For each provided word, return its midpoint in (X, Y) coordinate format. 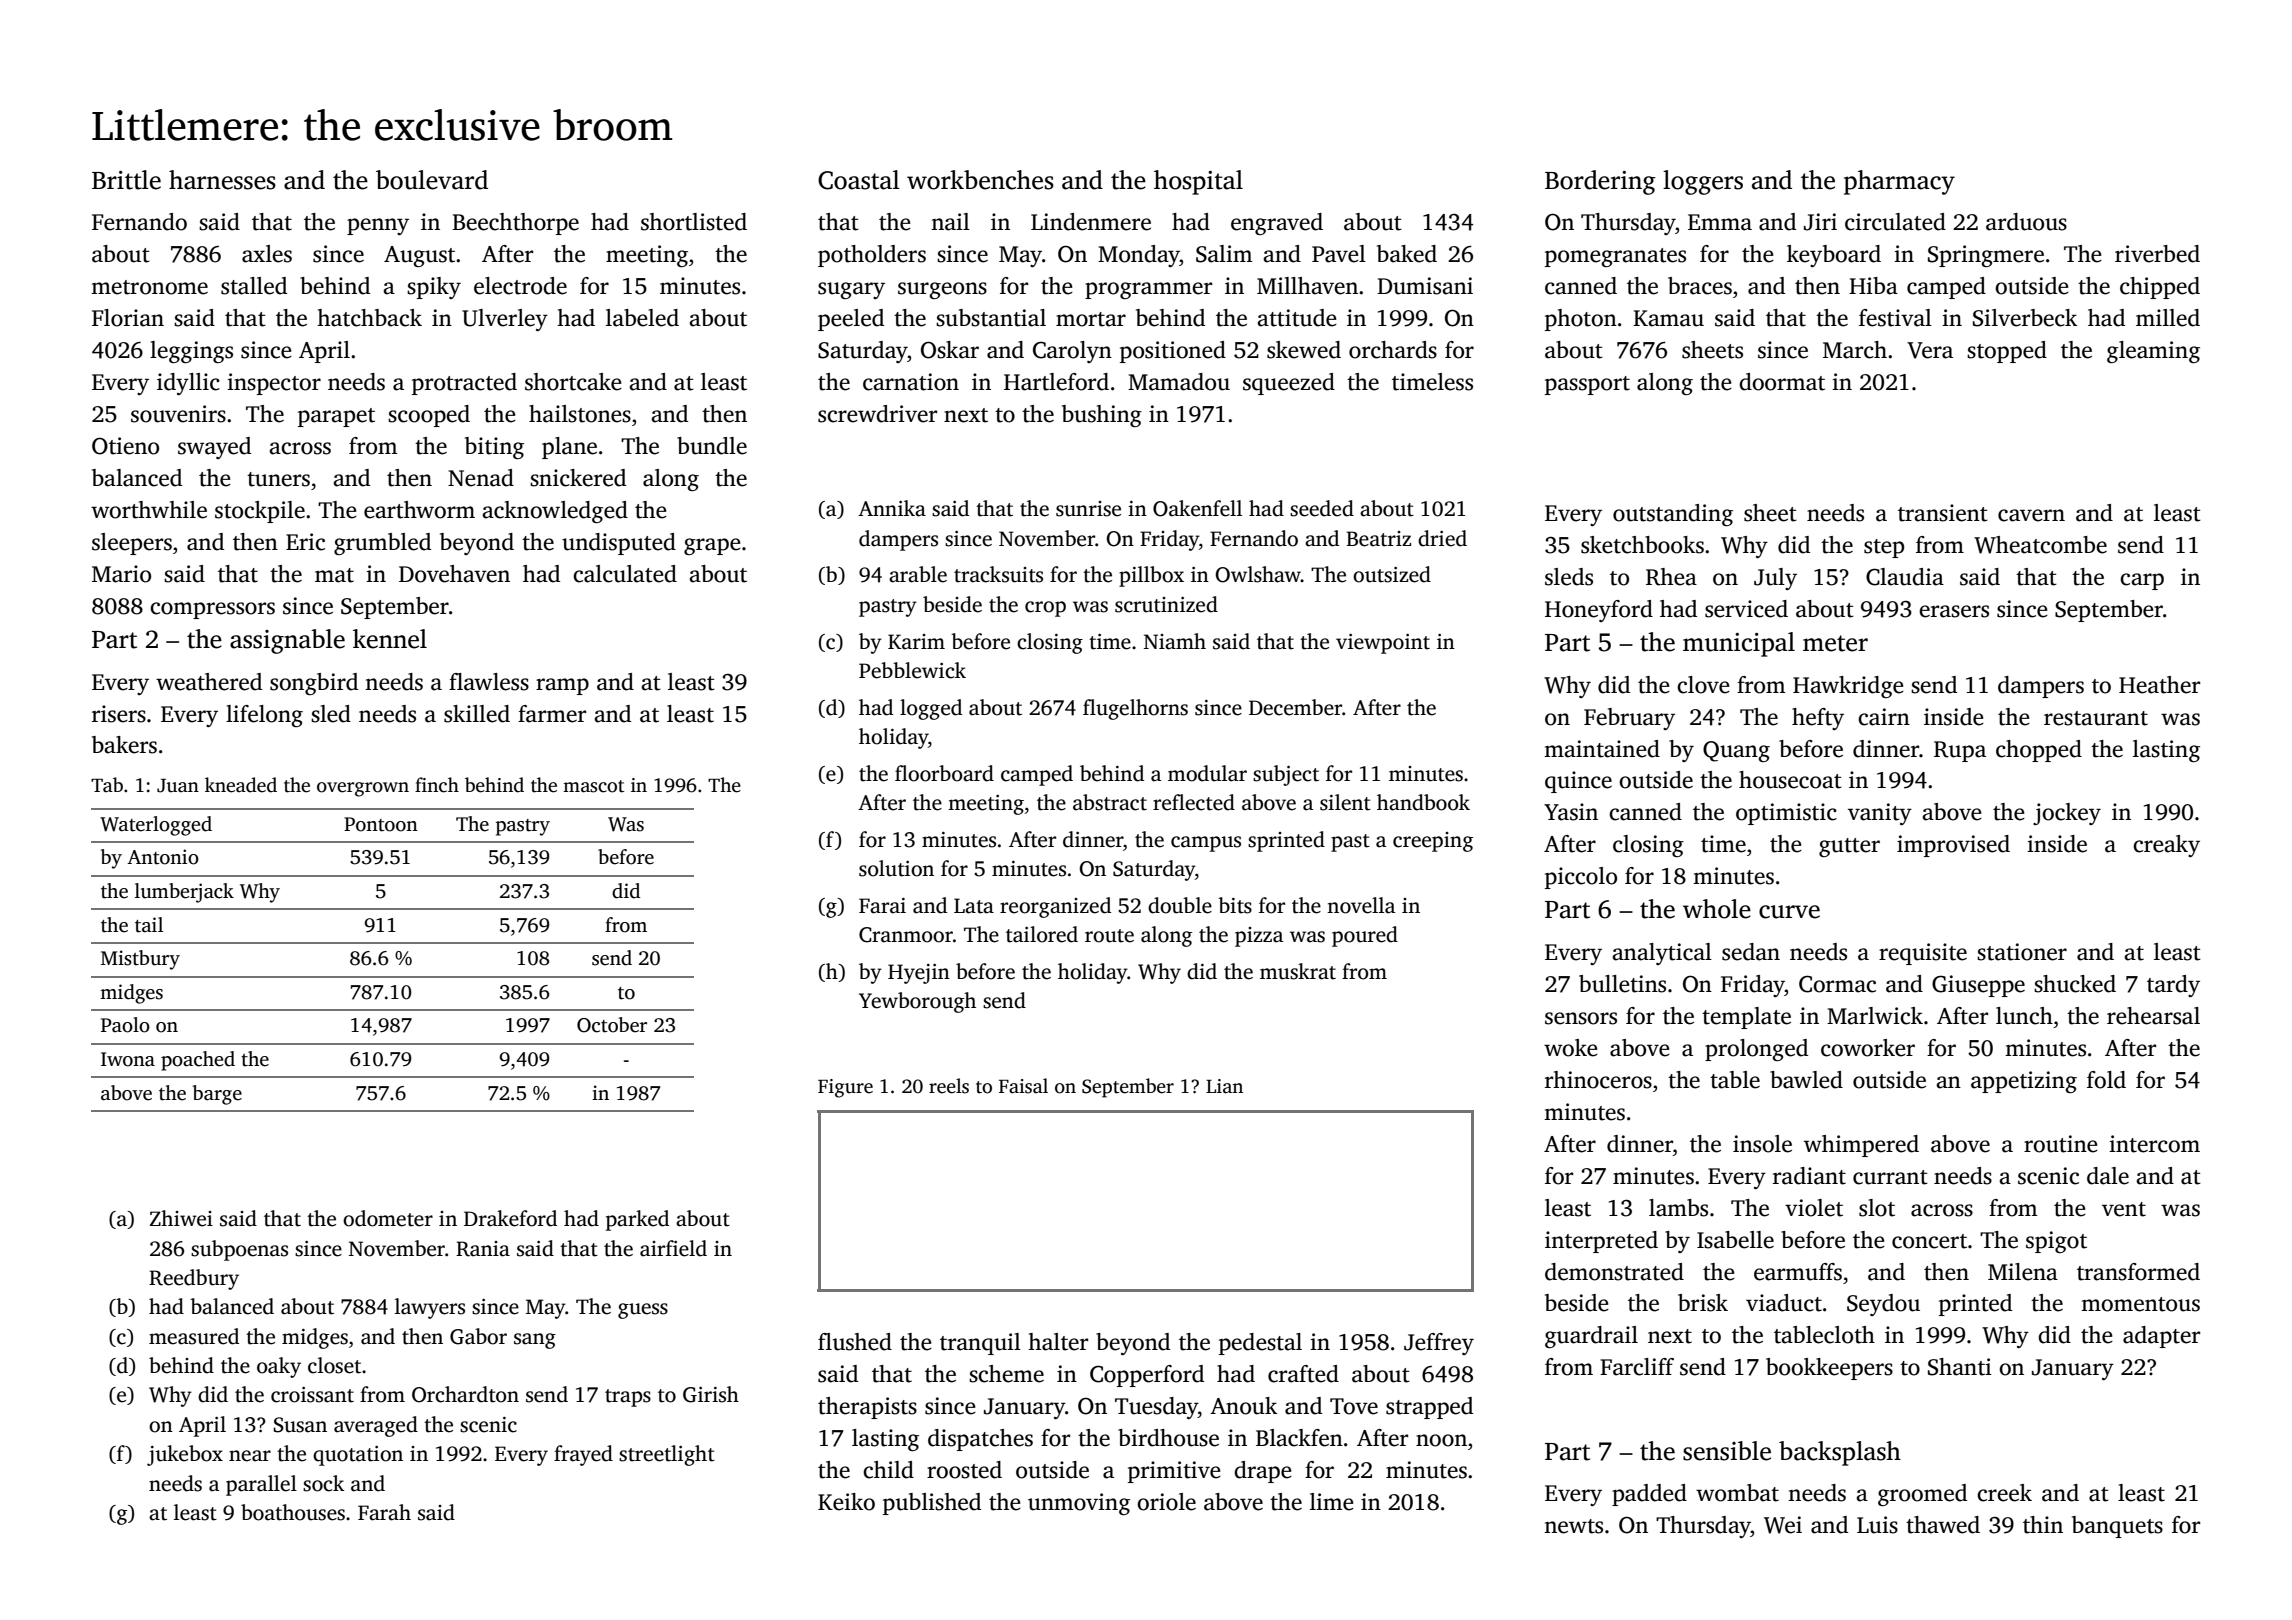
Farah (384, 1512)
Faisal (1023, 1086)
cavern (2031, 515)
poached (198, 1061)
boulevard (432, 180)
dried (1442, 538)
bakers (124, 745)
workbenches (980, 180)
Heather (2159, 685)
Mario (121, 574)
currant (1890, 1177)
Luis (1877, 1525)
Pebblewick (912, 670)
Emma (1720, 222)
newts (1573, 1526)
